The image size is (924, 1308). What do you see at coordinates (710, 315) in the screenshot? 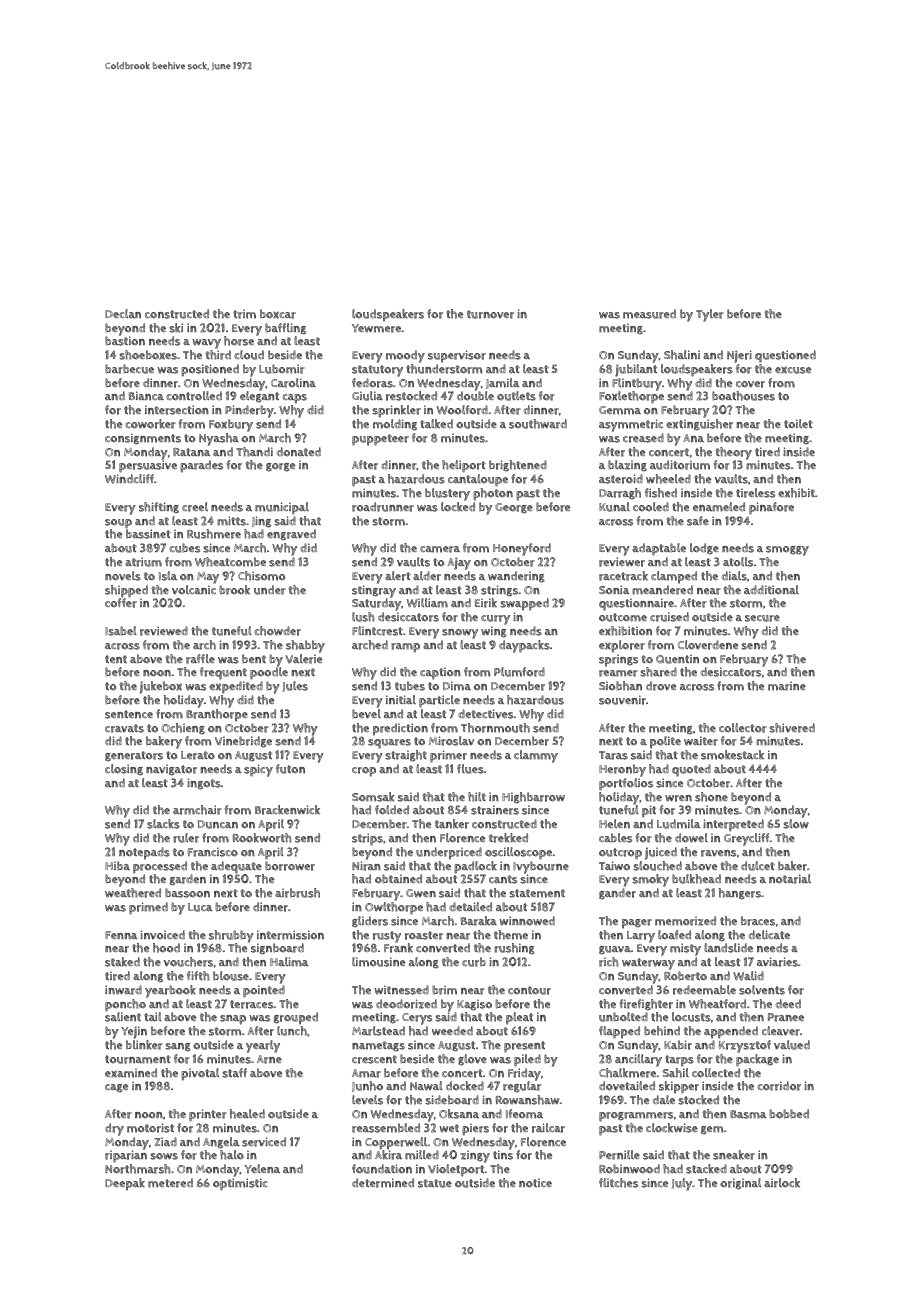
I see `Tyler` at bounding box center [710, 315].
